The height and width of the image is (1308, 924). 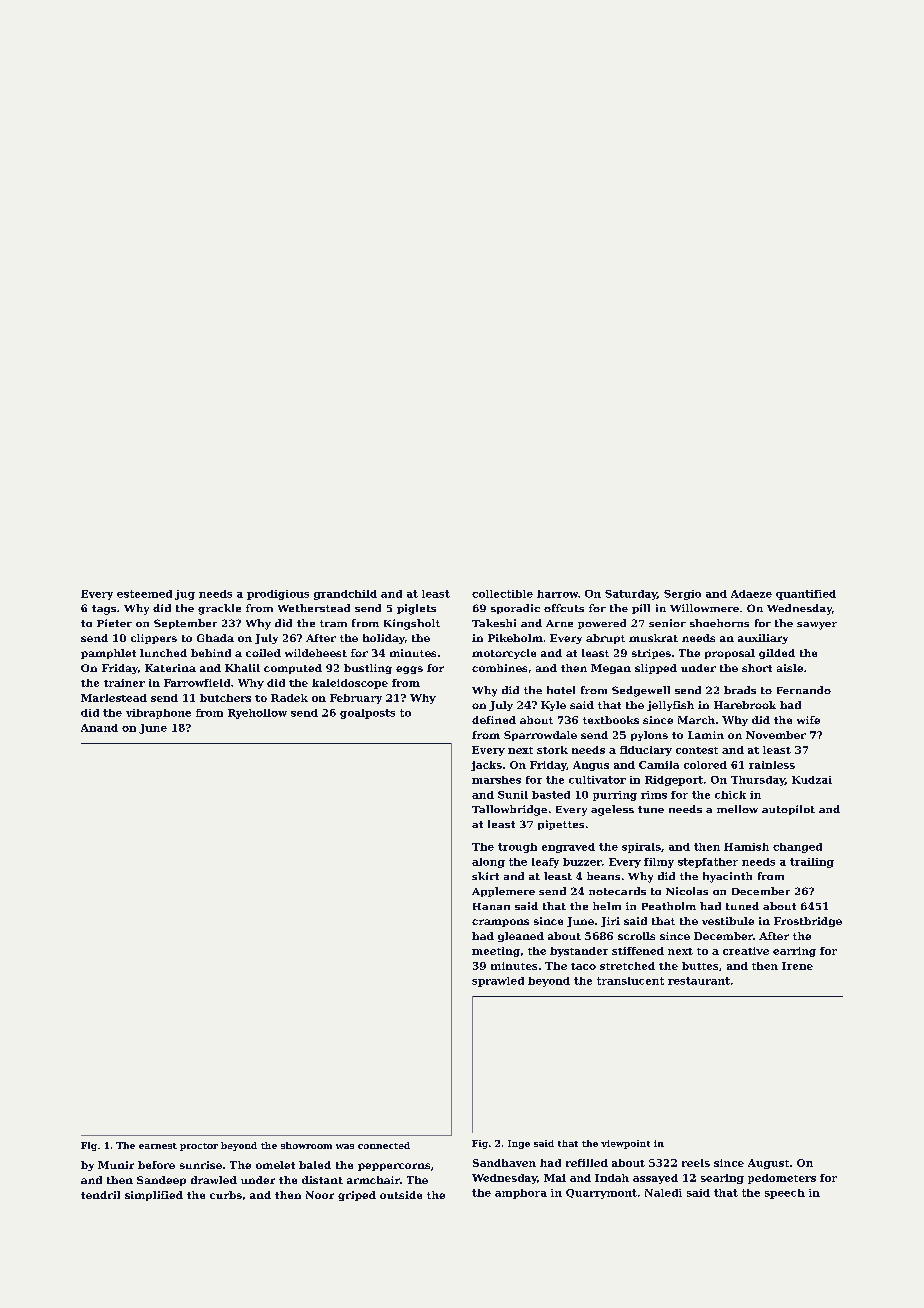 I want to click on viewpoint, so click(x=625, y=1144).
